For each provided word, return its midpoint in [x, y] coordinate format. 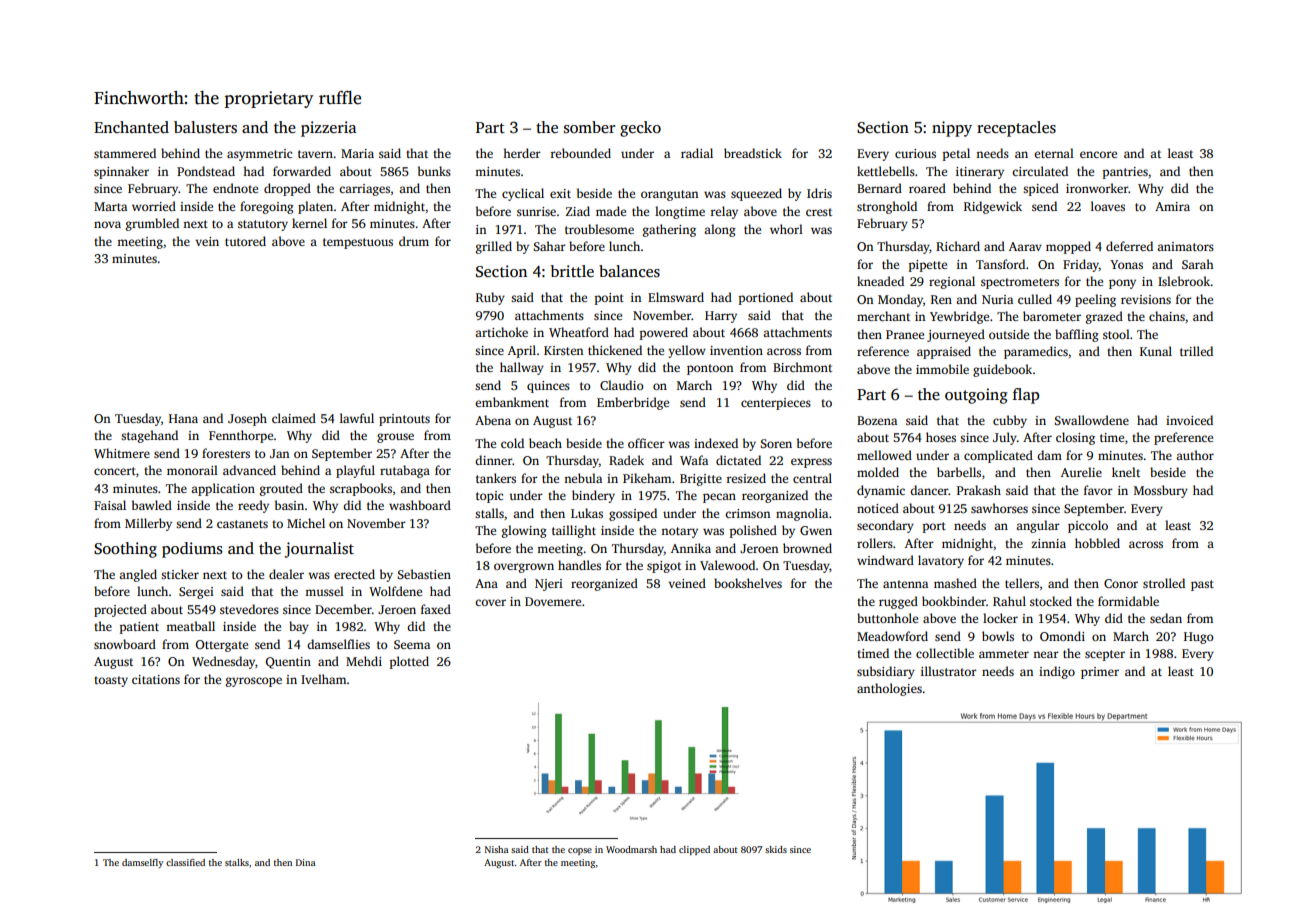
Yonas [1126, 264]
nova [107, 224]
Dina [306, 862]
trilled [1196, 351]
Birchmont [802, 367]
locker [1000, 618]
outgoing [976, 396]
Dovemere [553, 601]
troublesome [599, 229]
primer [1100, 673]
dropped [287, 189]
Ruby [490, 298]
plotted [409, 662]
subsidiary [886, 672]
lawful [357, 418]
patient [139, 628]
